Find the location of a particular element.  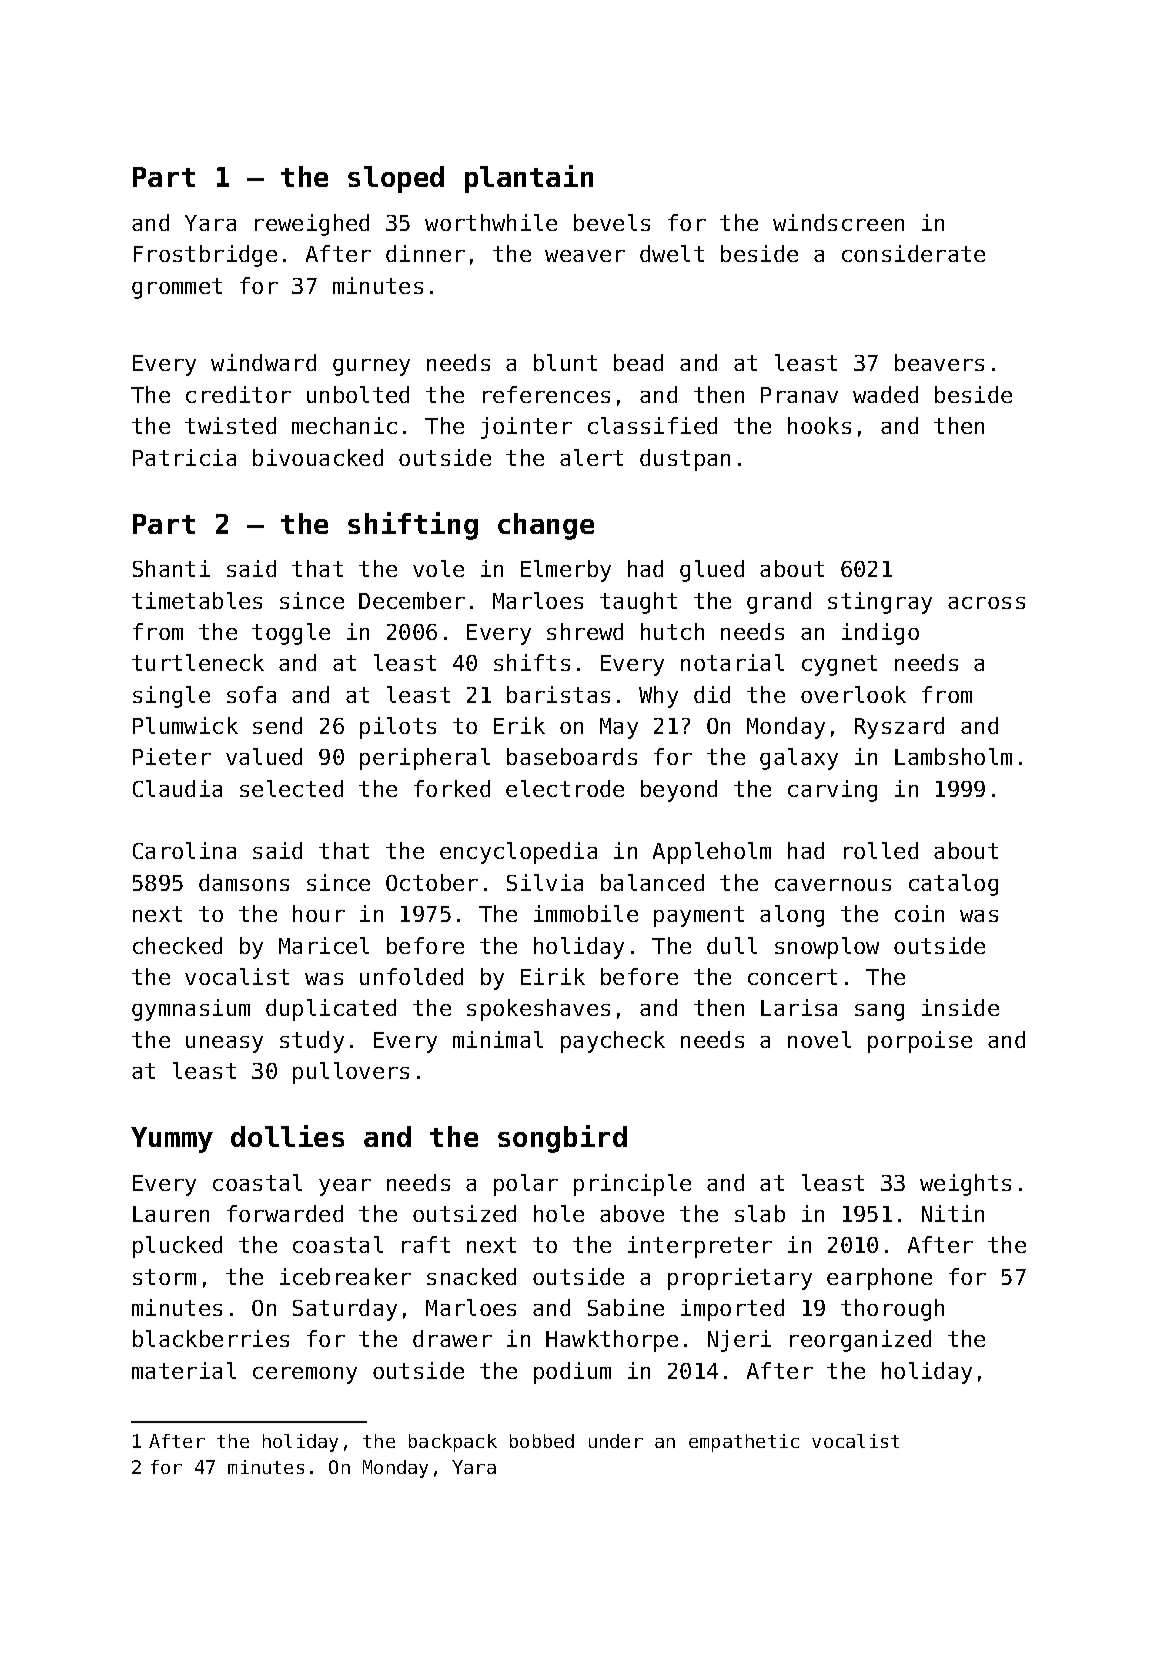

Frostbridge is located at coordinates (205, 256).
